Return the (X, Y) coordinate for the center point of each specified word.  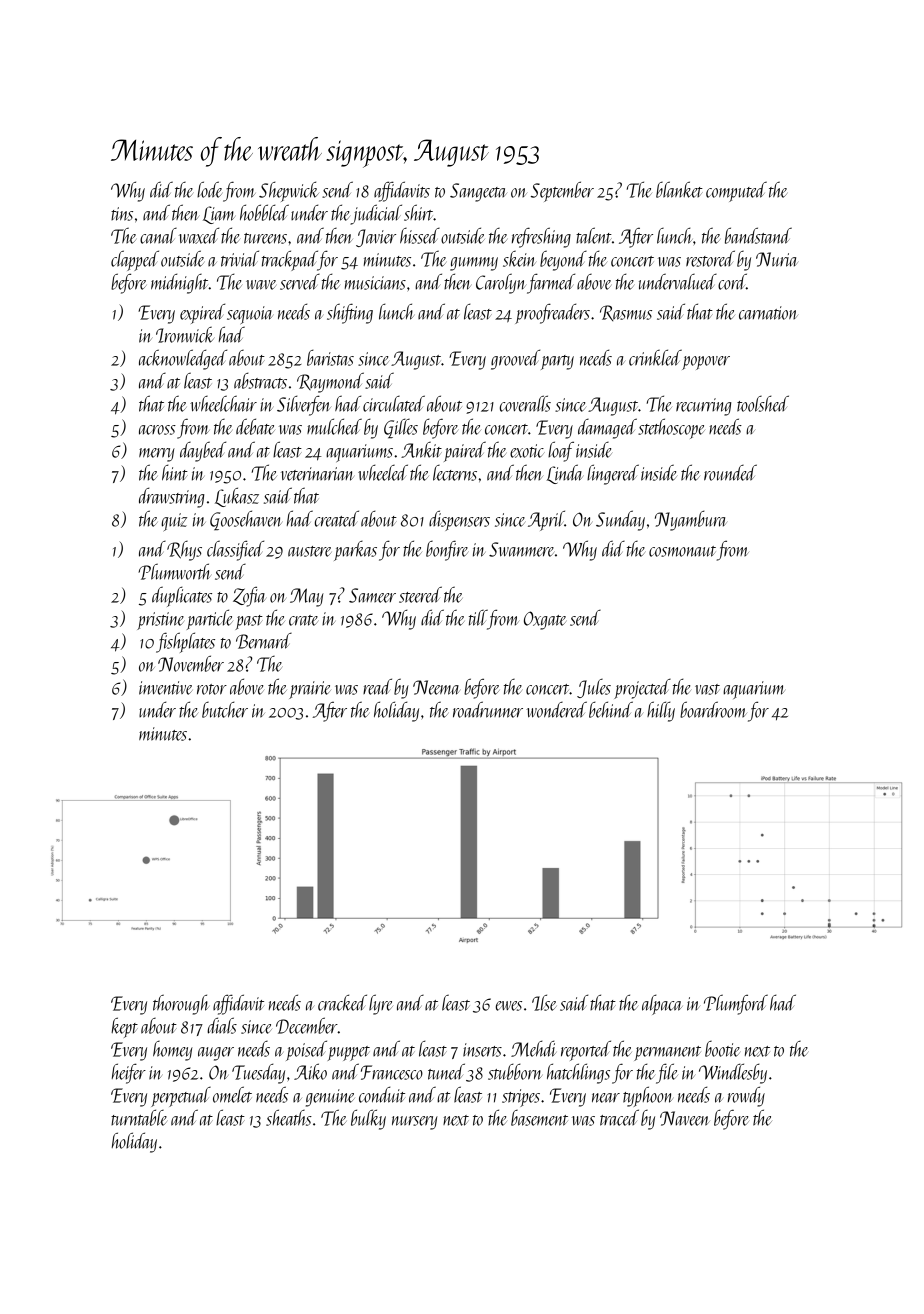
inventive (166, 688)
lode (209, 189)
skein (519, 259)
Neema (436, 687)
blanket (679, 189)
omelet (232, 1094)
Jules (594, 688)
